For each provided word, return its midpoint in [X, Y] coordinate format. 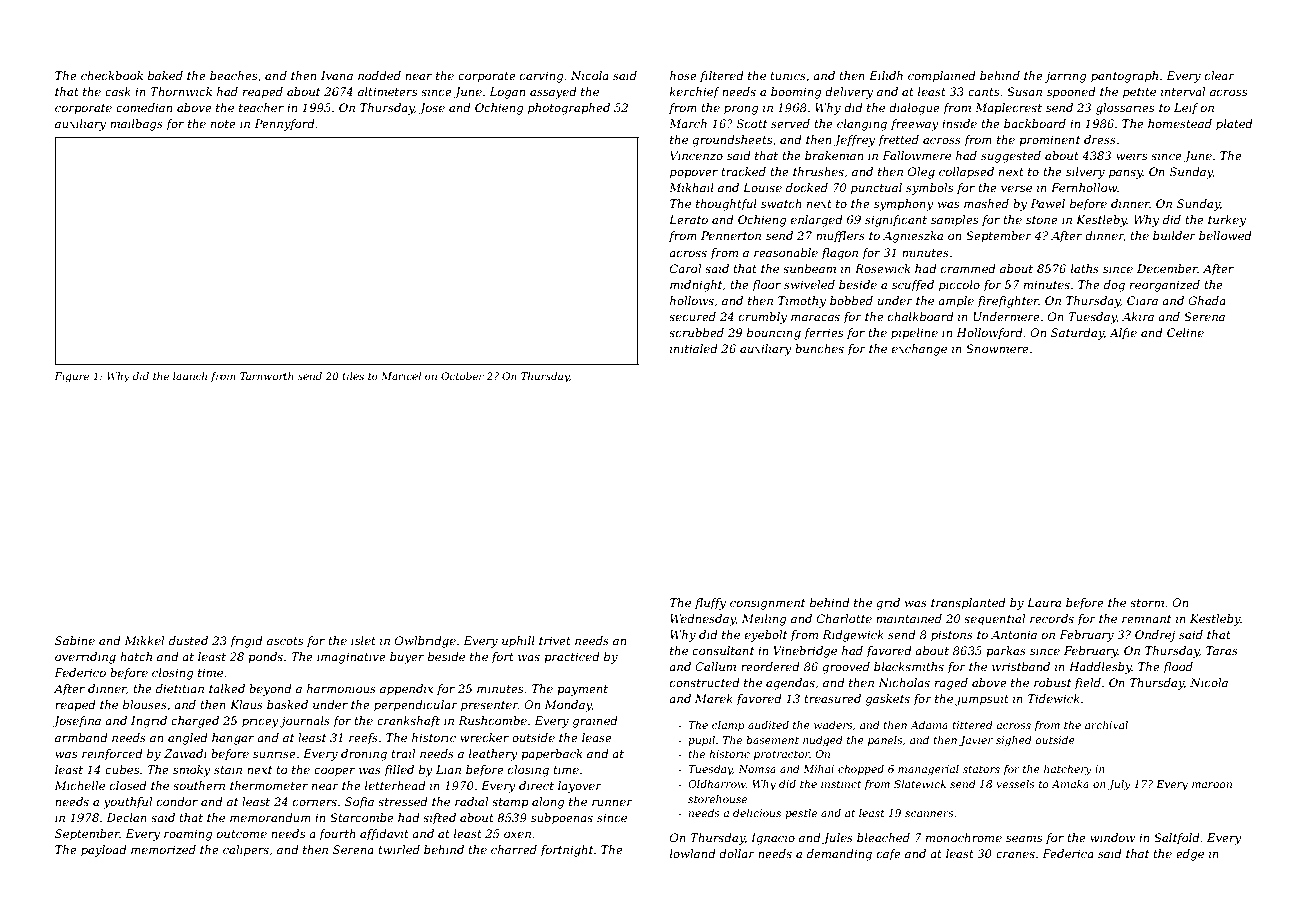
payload [104, 851]
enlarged [817, 221]
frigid [246, 642]
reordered [770, 666]
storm [1147, 603]
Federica [1068, 853]
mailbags [136, 125]
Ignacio [773, 839]
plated [1234, 125]
